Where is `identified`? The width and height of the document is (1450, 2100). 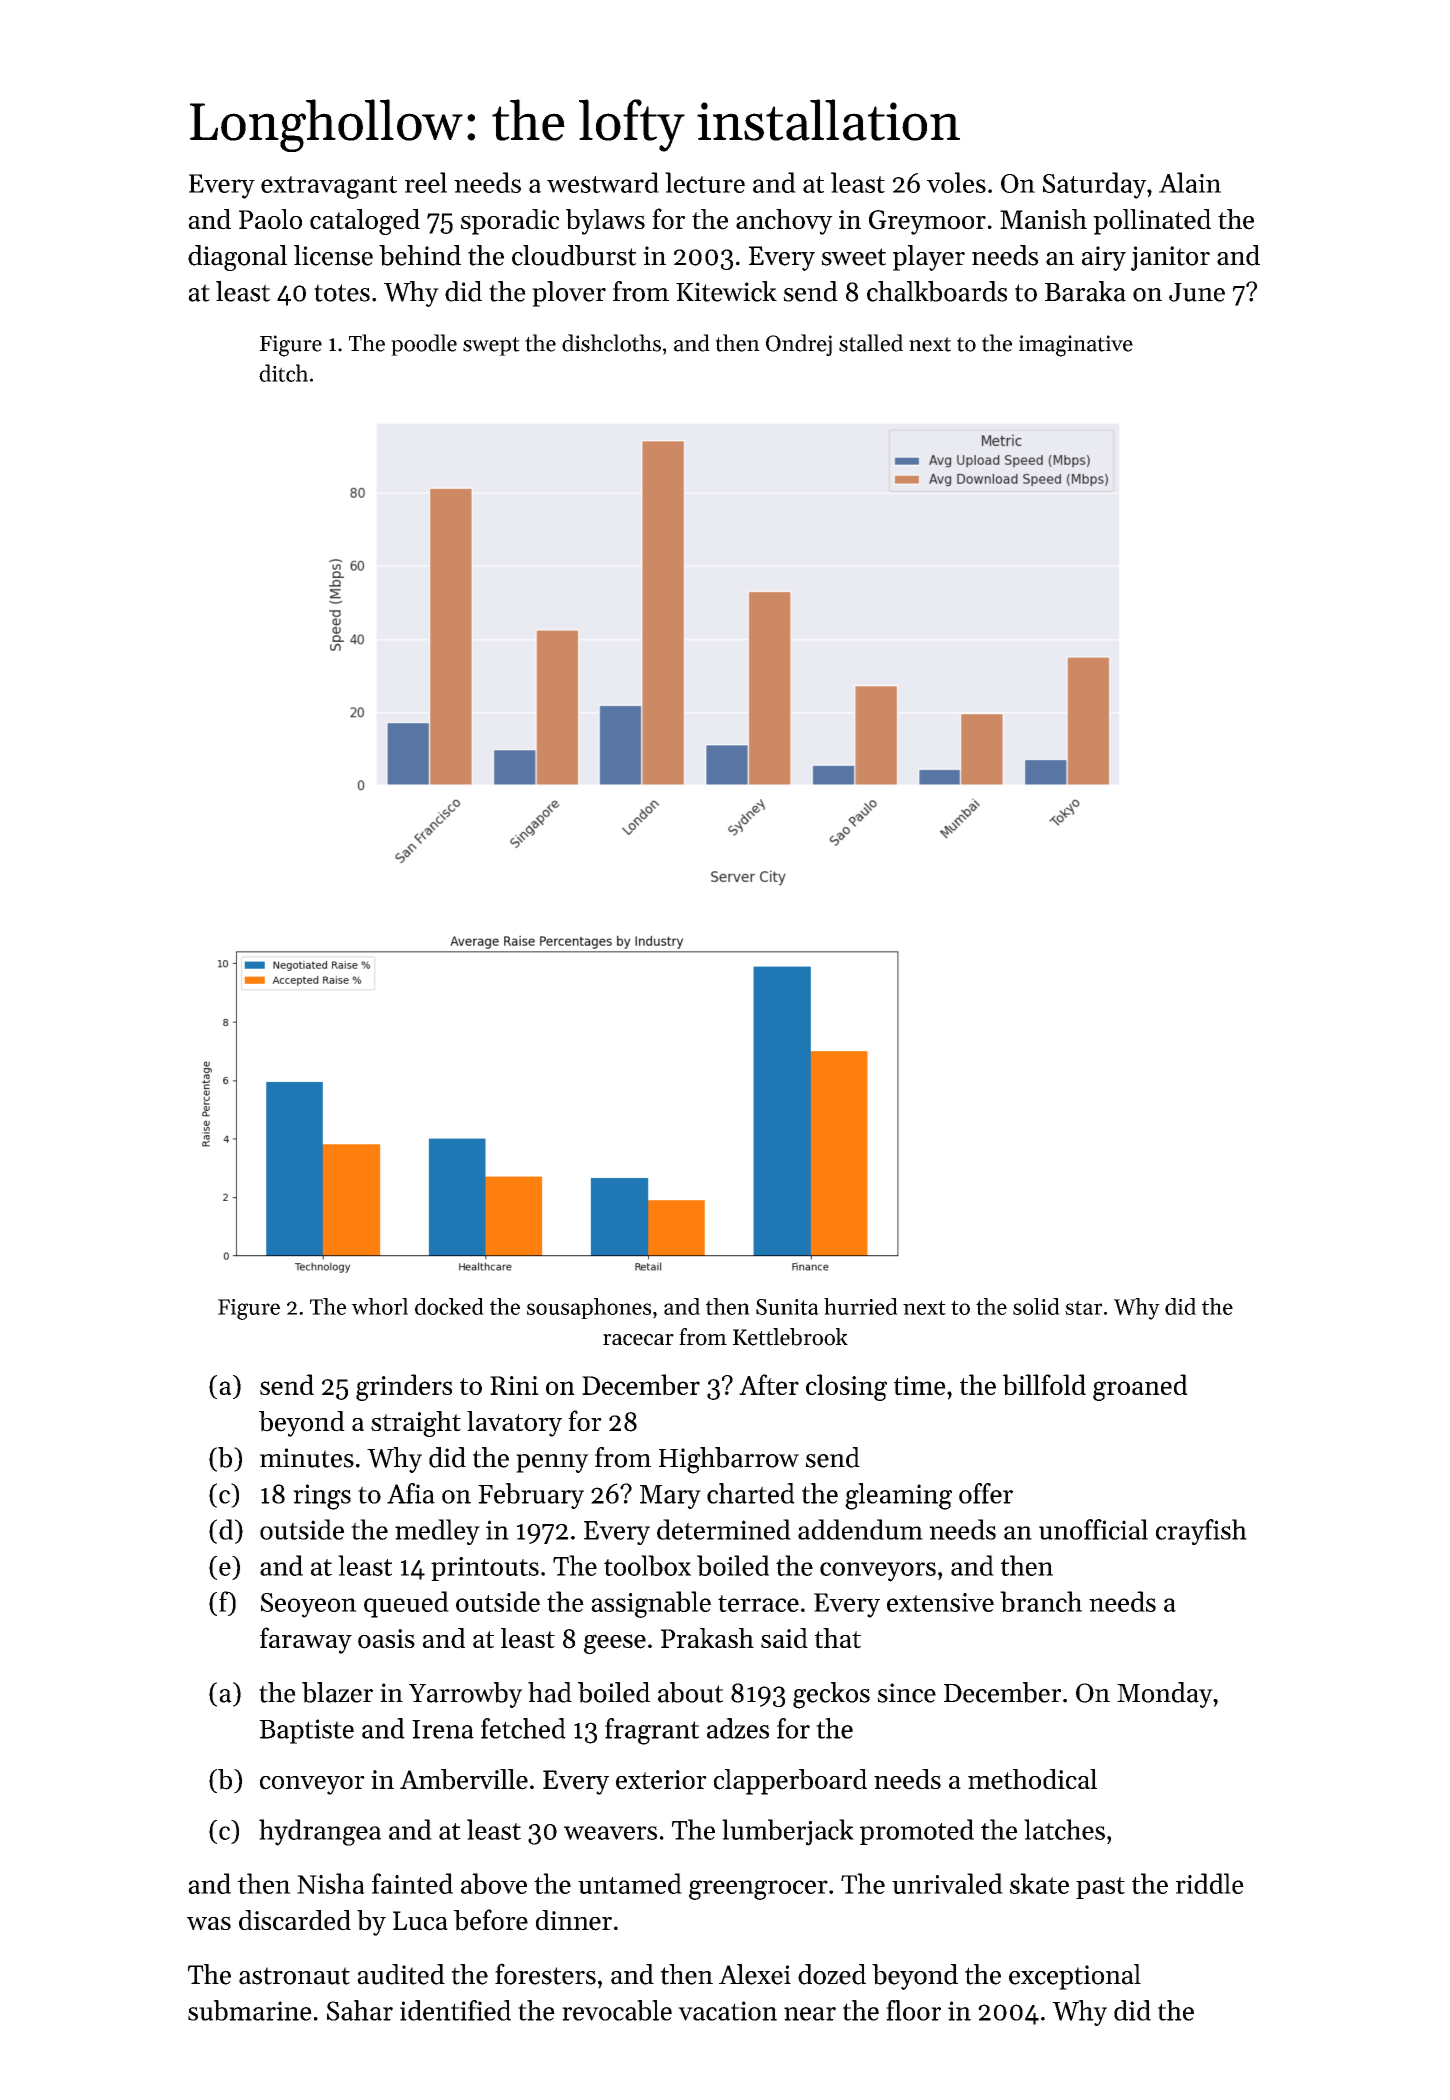 identified is located at coordinates (455, 2010).
